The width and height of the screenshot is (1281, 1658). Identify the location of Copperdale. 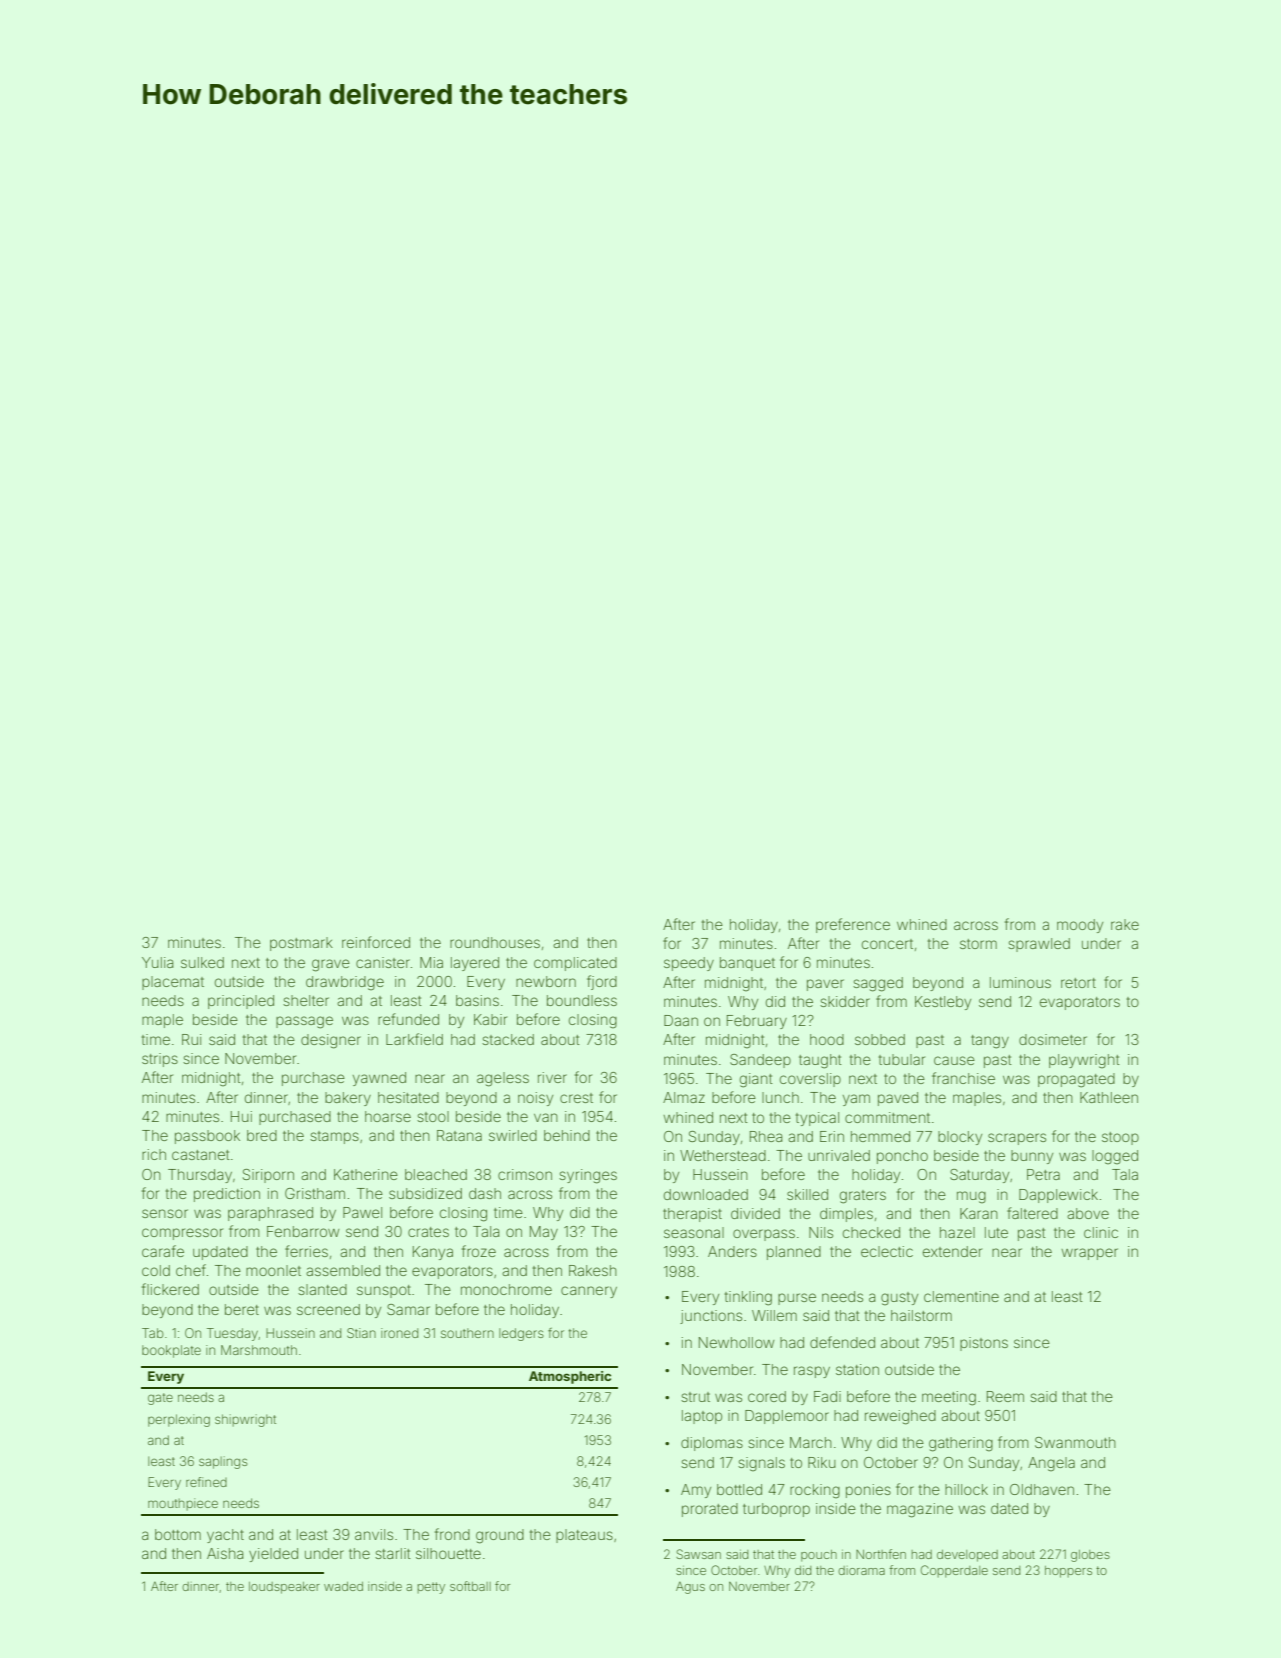
(954, 1571).
